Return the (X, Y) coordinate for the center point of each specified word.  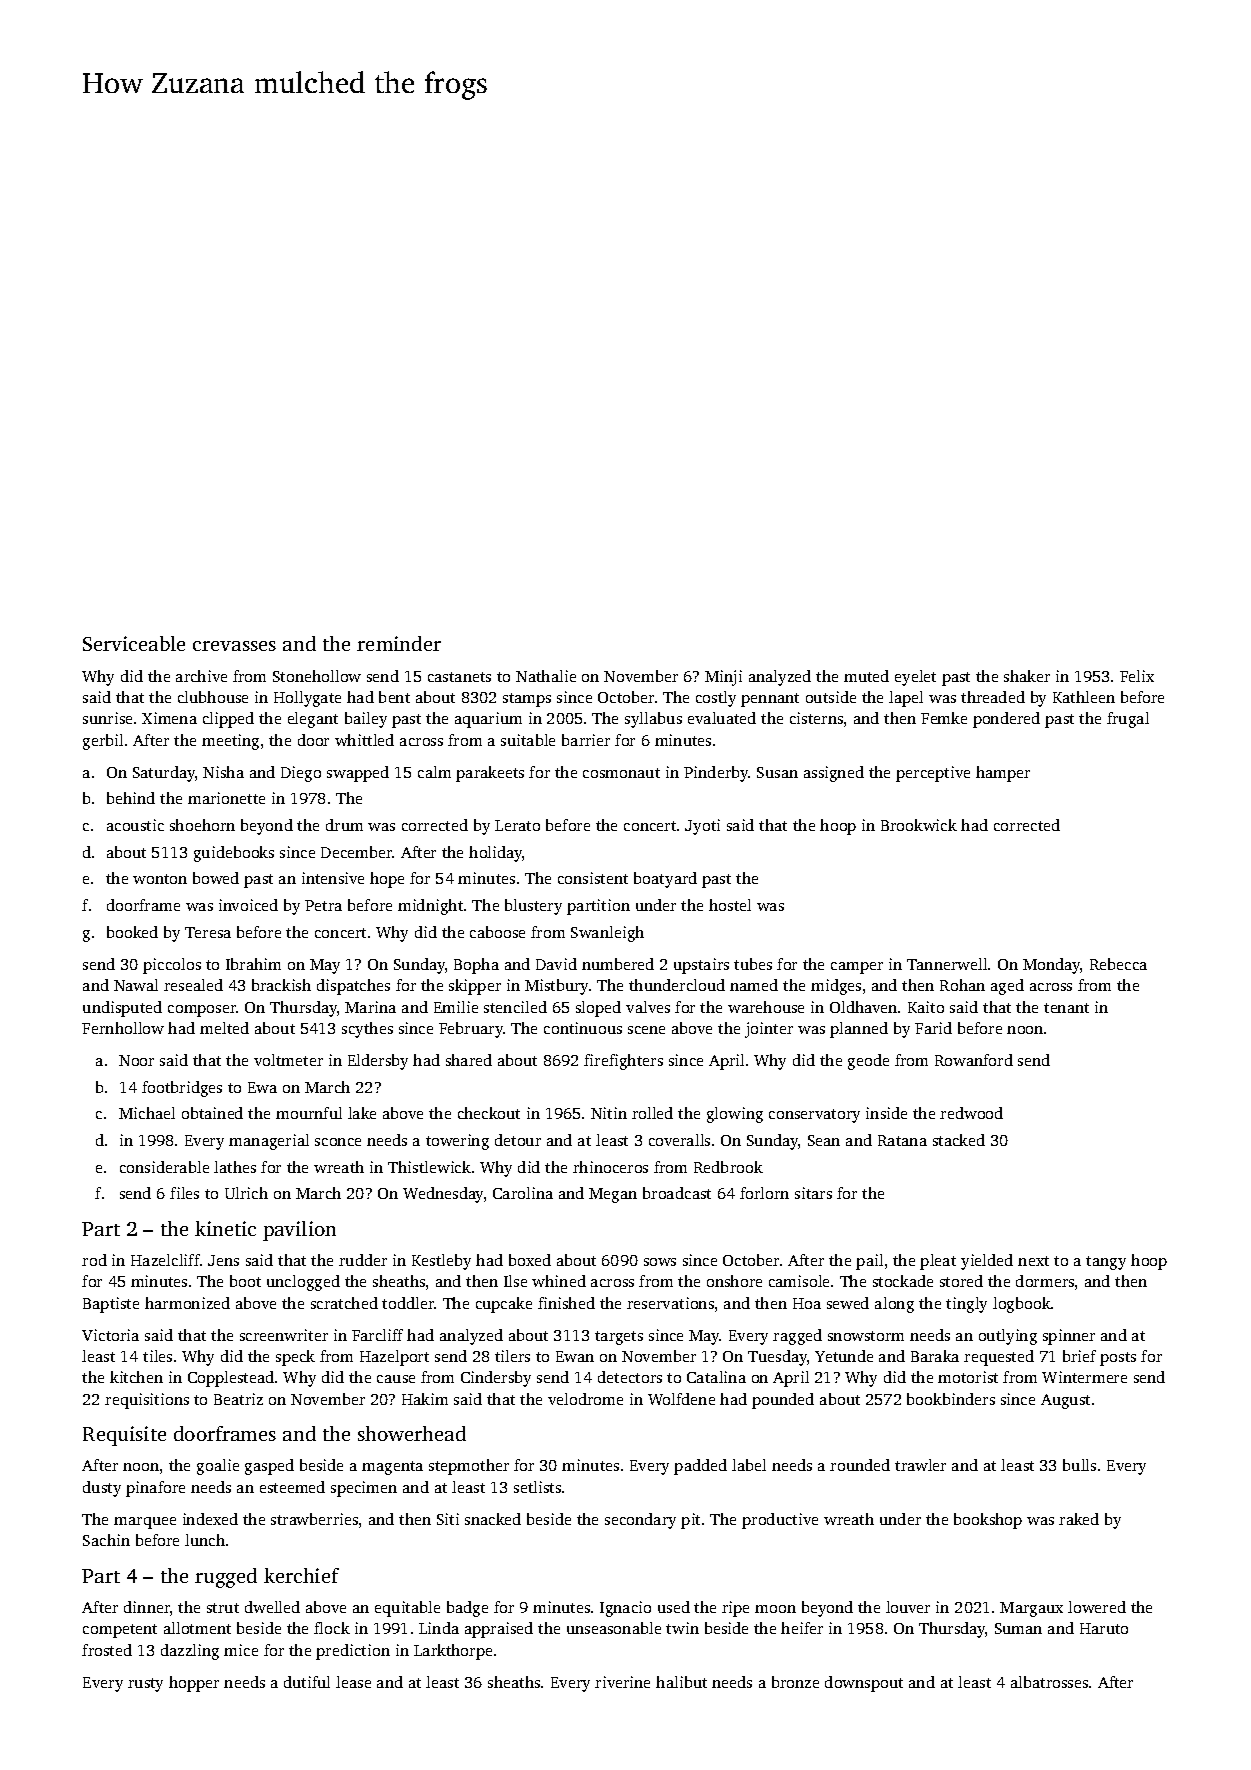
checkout (489, 1113)
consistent (593, 878)
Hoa (807, 1303)
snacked (493, 1519)
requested (999, 1358)
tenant (1066, 1008)
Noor (136, 1060)
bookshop (988, 1521)
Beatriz (238, 1399)
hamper (1003, 774)
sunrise (107, 718)
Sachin (106, 1540)
